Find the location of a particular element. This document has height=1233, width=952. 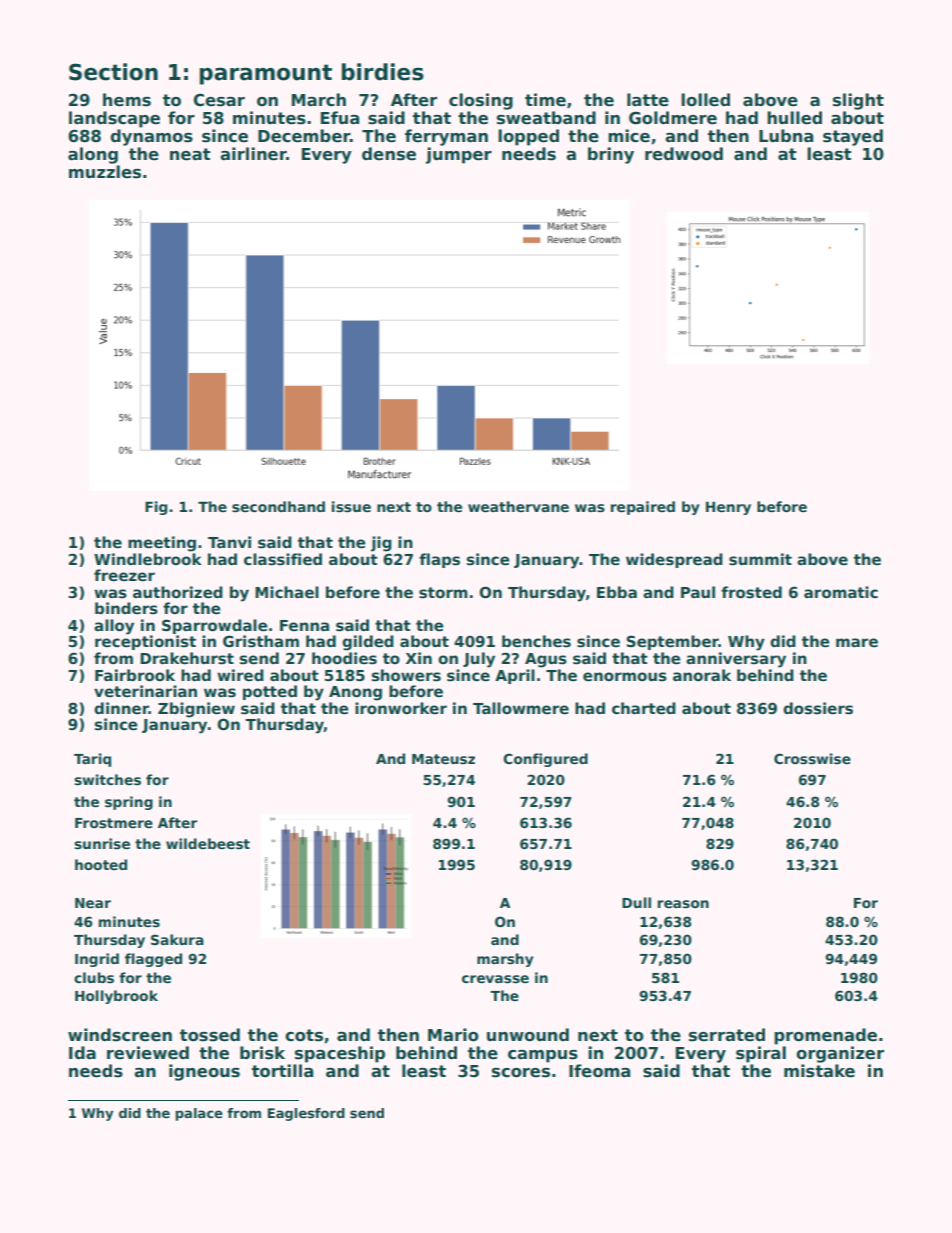

promenade is located at coordinates (825, 1036).
